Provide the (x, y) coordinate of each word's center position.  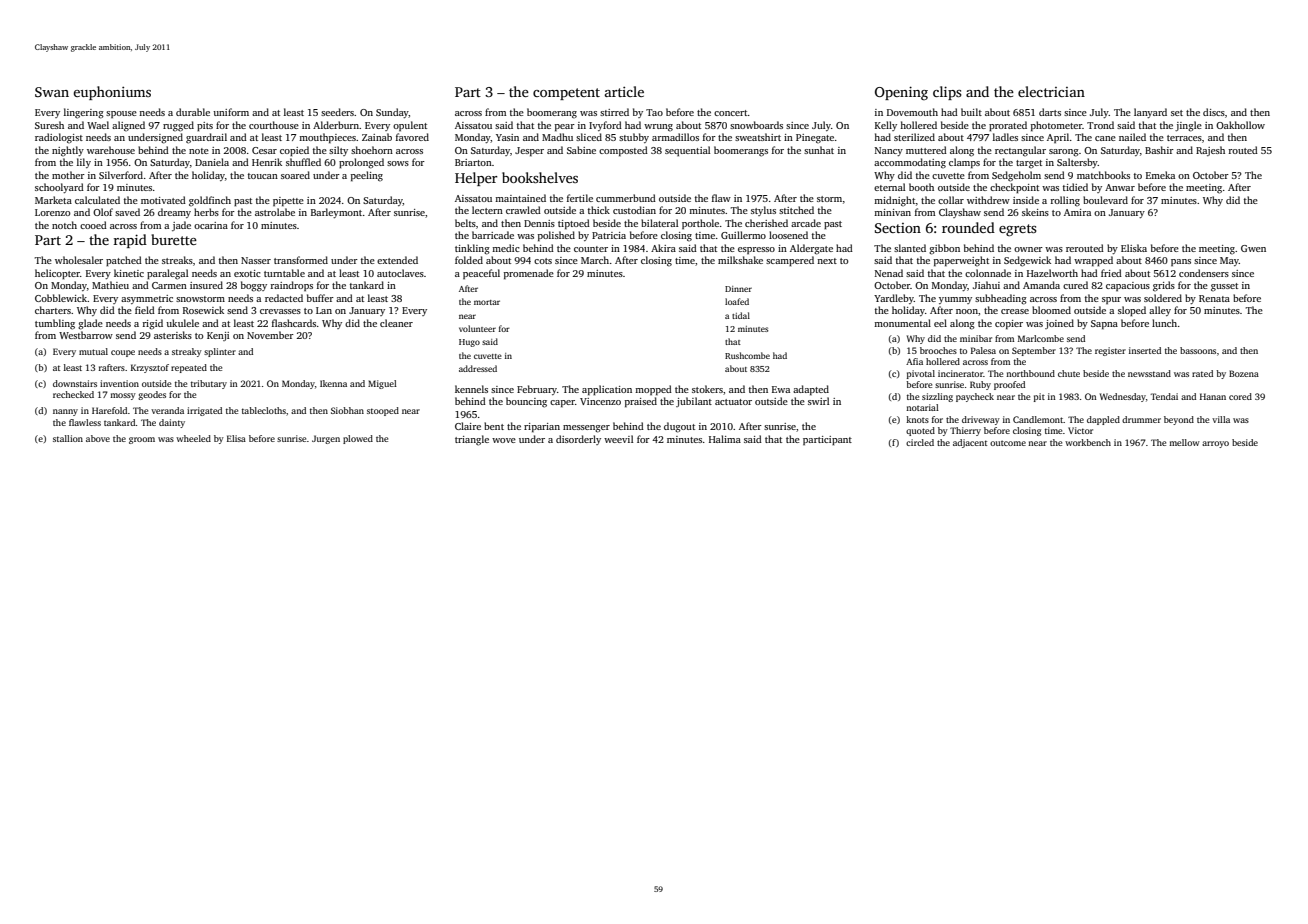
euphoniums (112, 93)
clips (947, 93)
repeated (189, 368)
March (595, 260)
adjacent (970, 443)
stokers (707, 389)
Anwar (1120, 187)
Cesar (264, 150)
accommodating (910, 163)
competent (566, 94)
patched (124, 261)
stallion (68, 438)
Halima (725, 439)
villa (1221, 419)
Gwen (1253, 248)
